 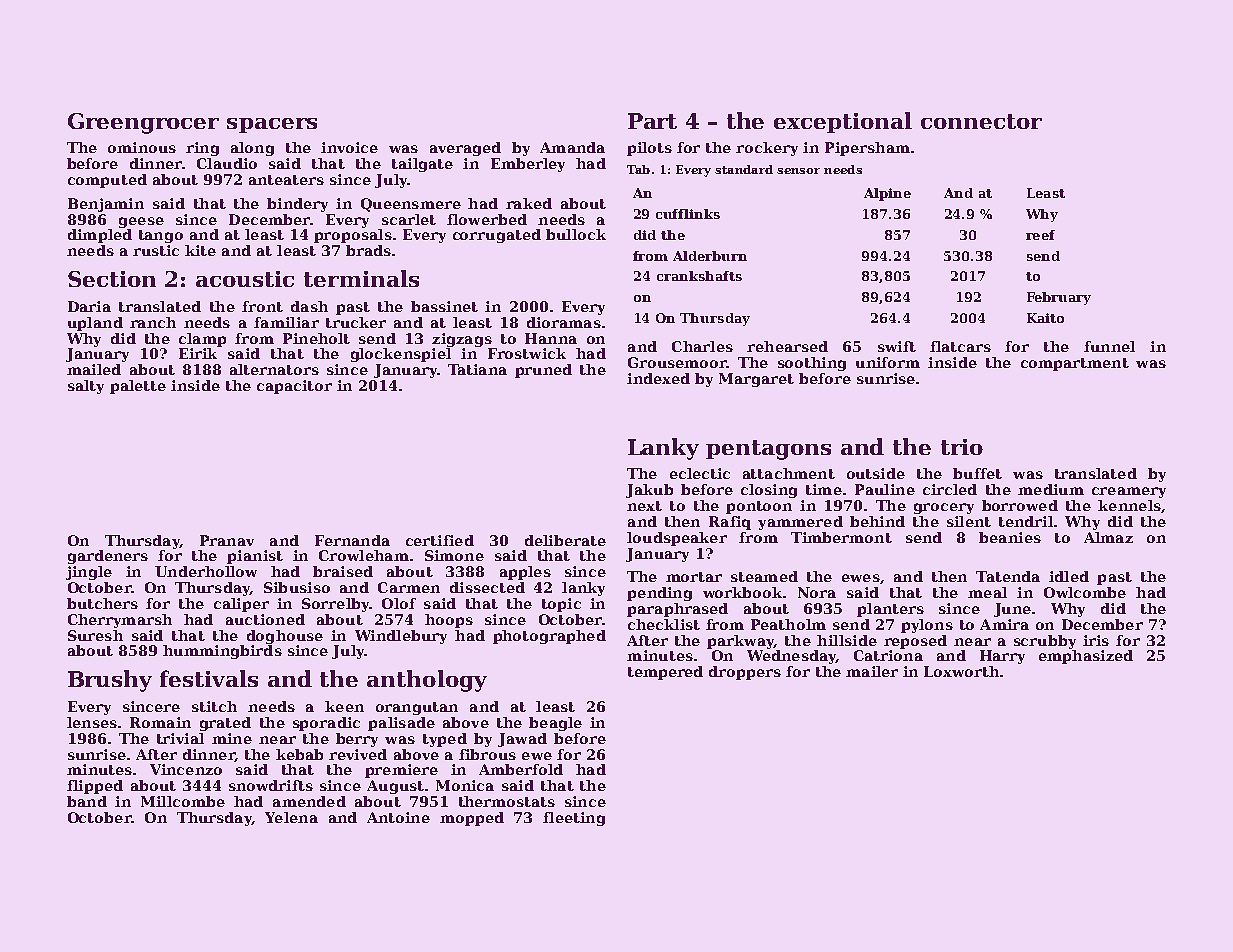 What do you see at coordinates (291, 817) in the screenshot?
I see `Yelena` at bounding box center [291, 817].
